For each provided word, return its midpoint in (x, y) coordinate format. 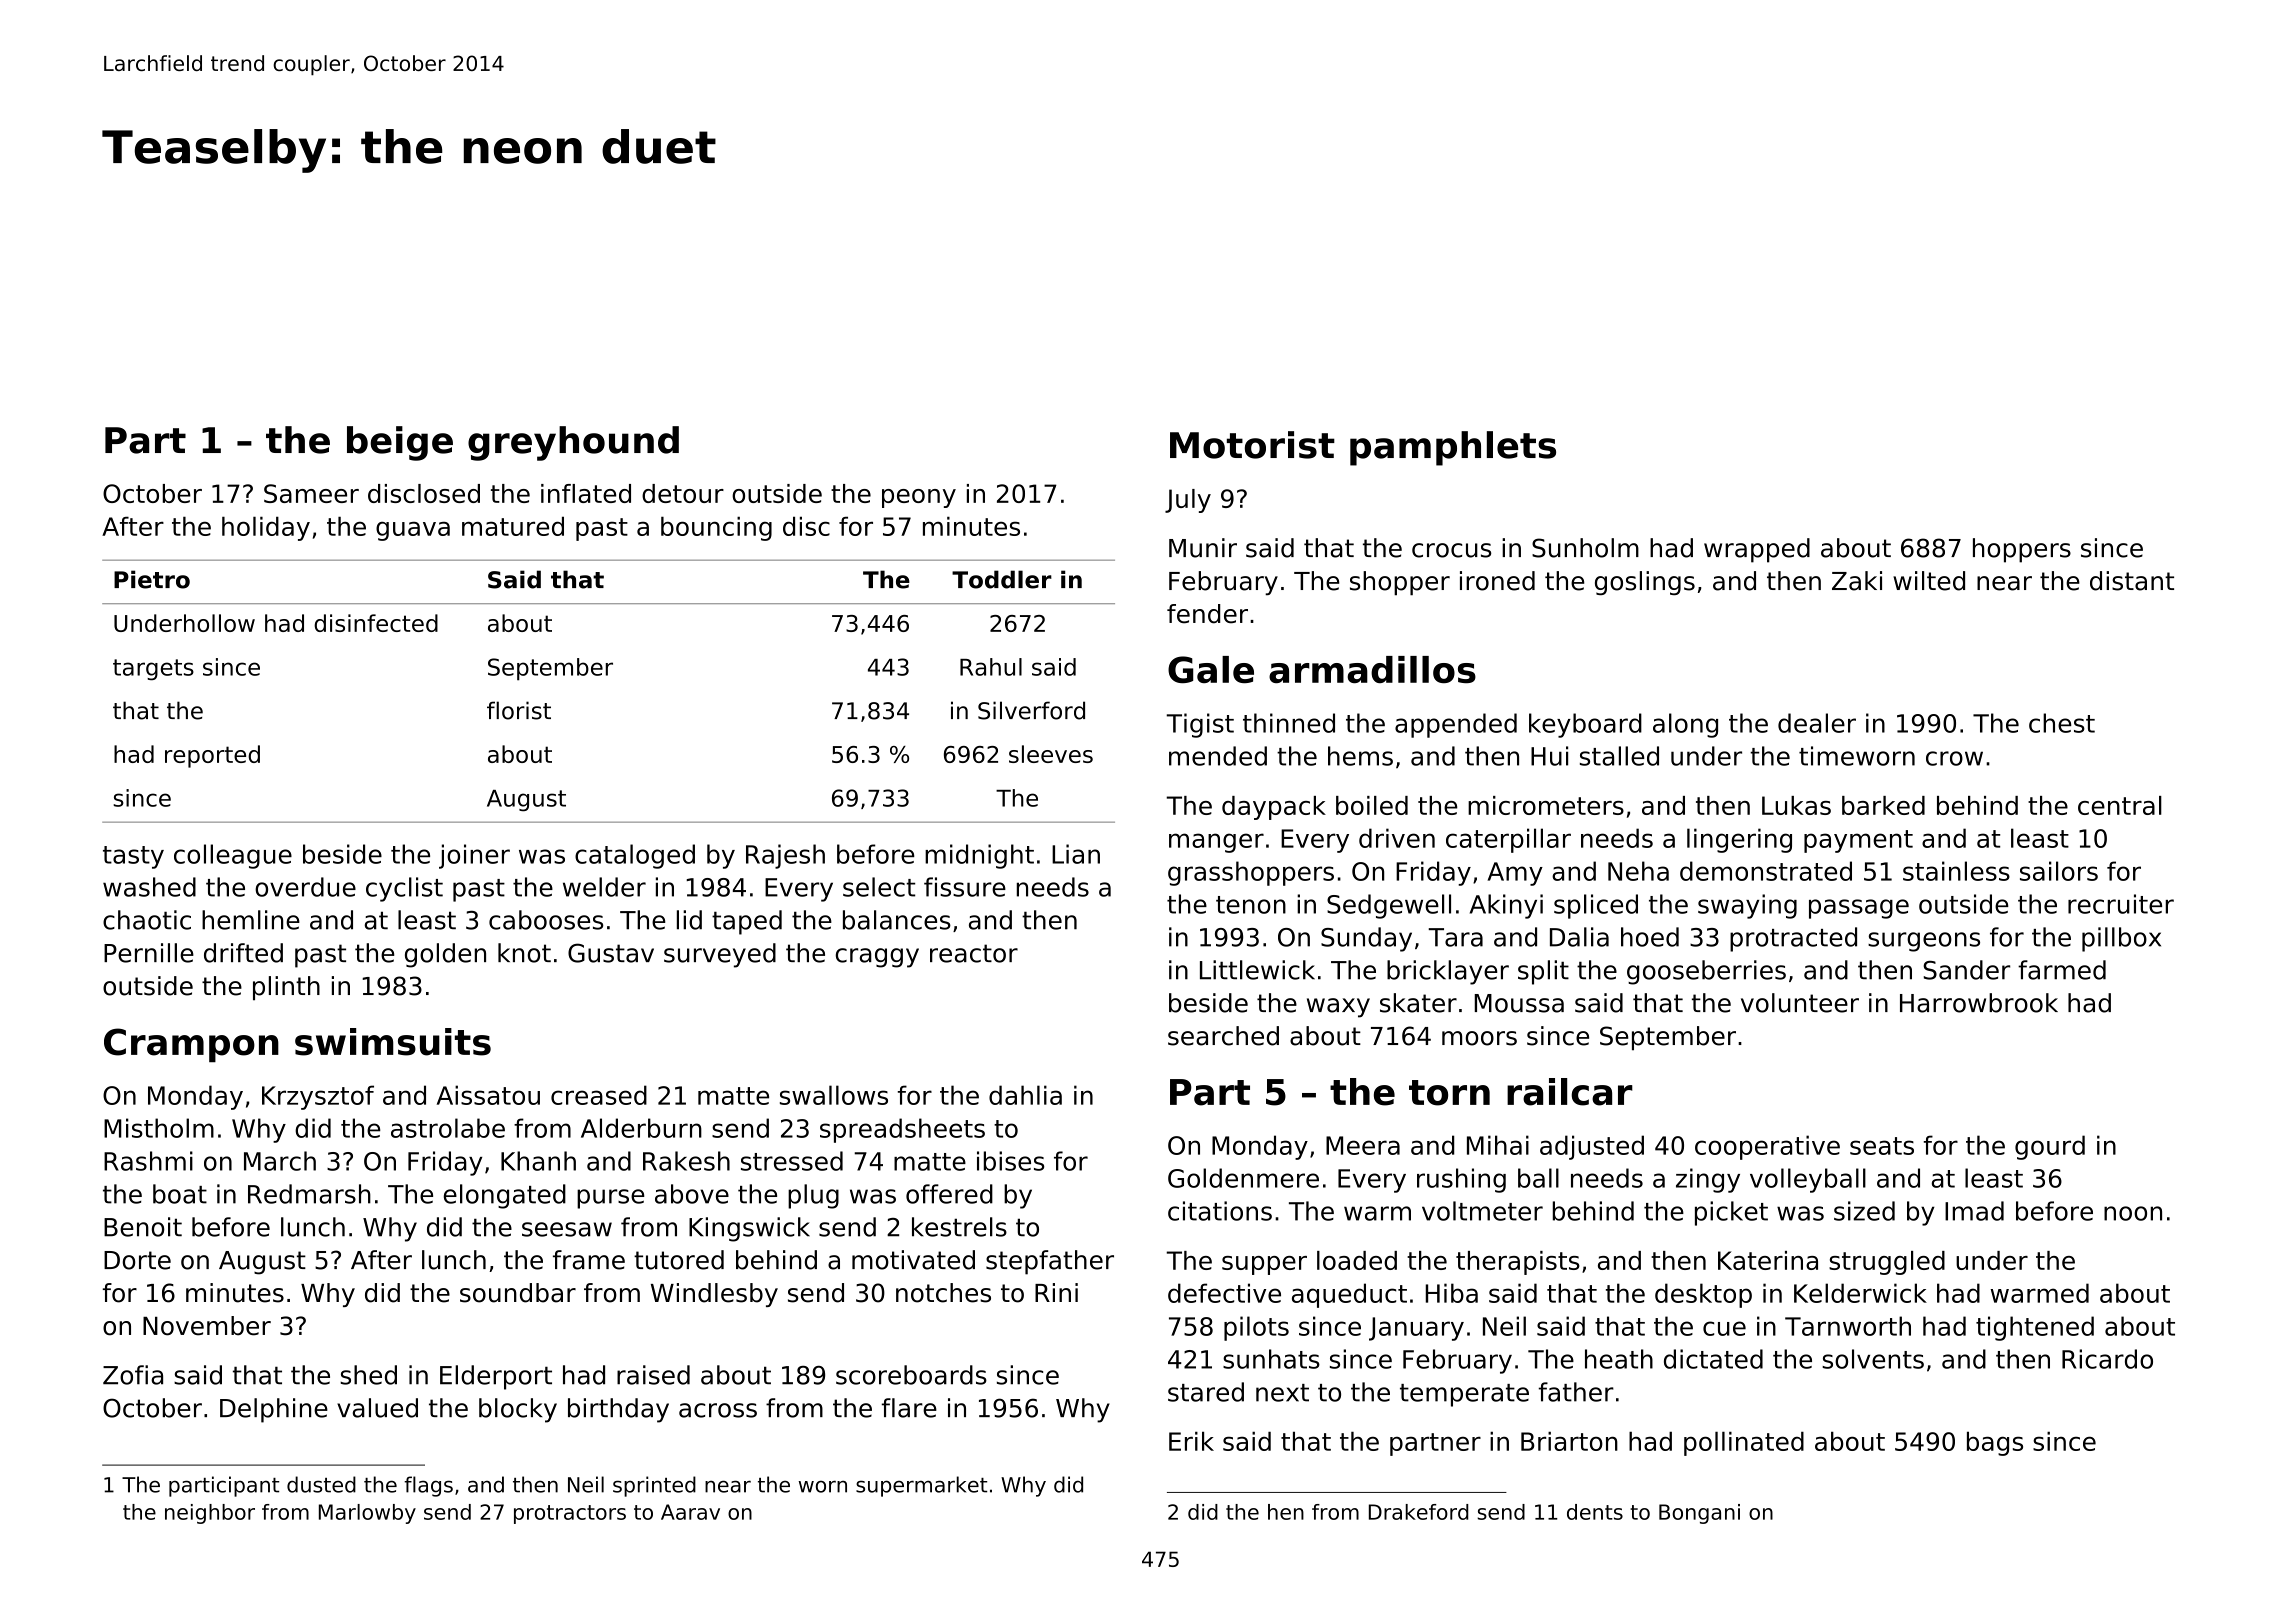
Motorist (1252, 445)
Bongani (1699, 1514)
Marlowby (367, 1514)
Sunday (1366, 939)
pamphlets (1453, 448)
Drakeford (1419, 1512)
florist (519, 710)
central (2120, 805)
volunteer (1800, 1003)
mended (1218, 756)
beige (400, 443)
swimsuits (393, 1042)
